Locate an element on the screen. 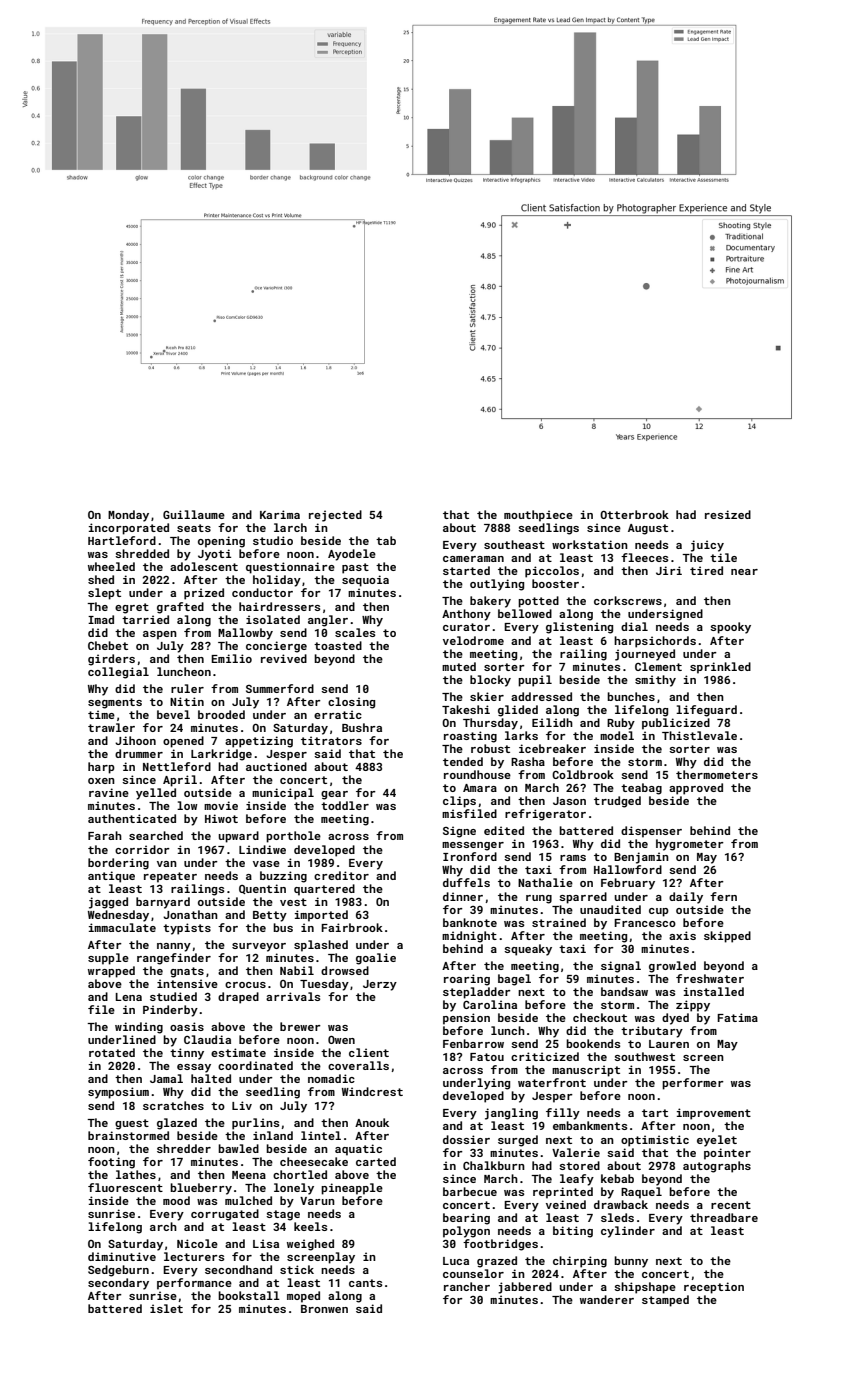  Hartleford is located at coordinates (122, 540).
